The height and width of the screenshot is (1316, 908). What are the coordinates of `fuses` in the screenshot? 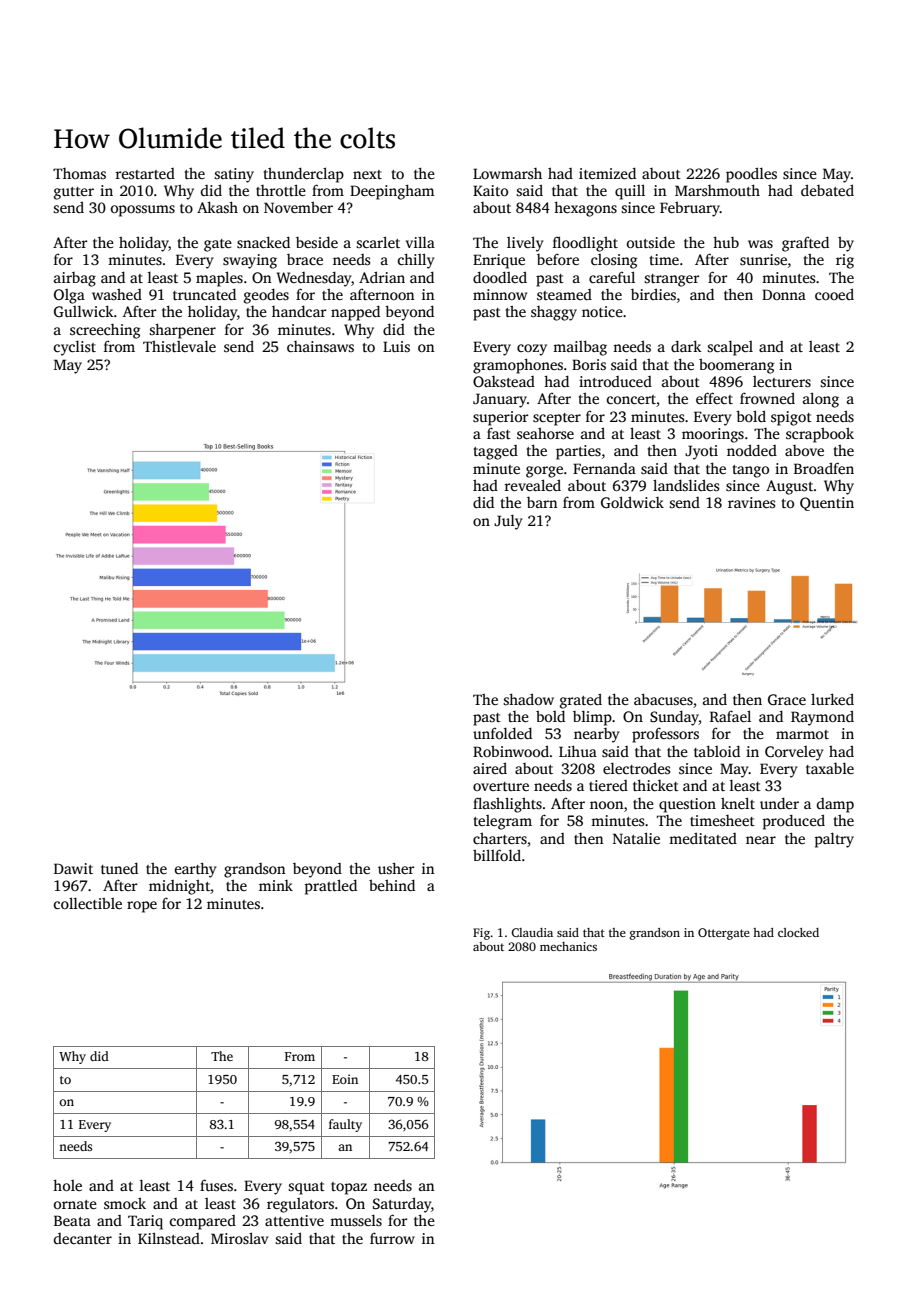 It's located at (216, 1185).
